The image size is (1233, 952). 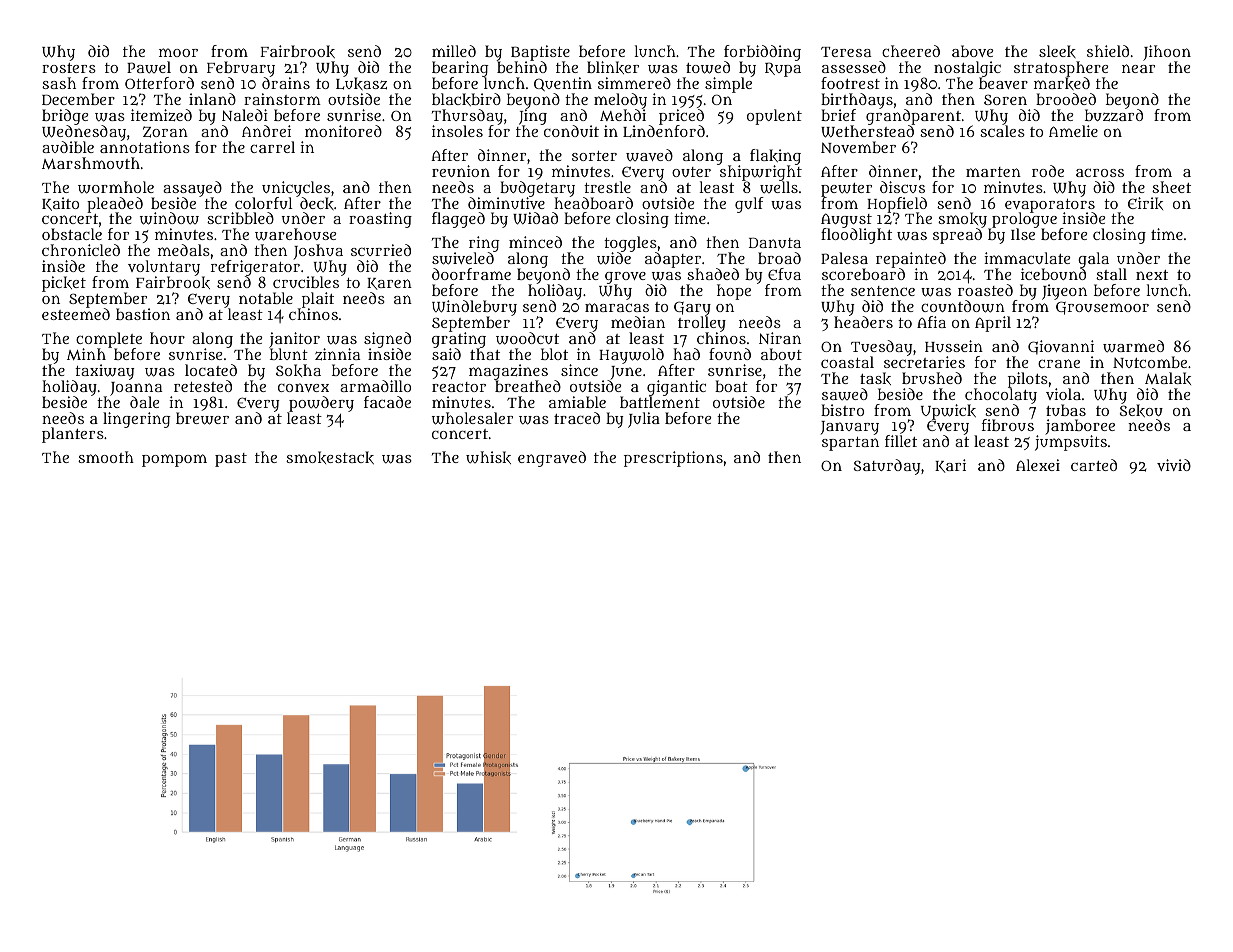 What do you see at coordinates (775, 243) in the screenshot?
I see `Danuta` at bounding box center [775, 243].
